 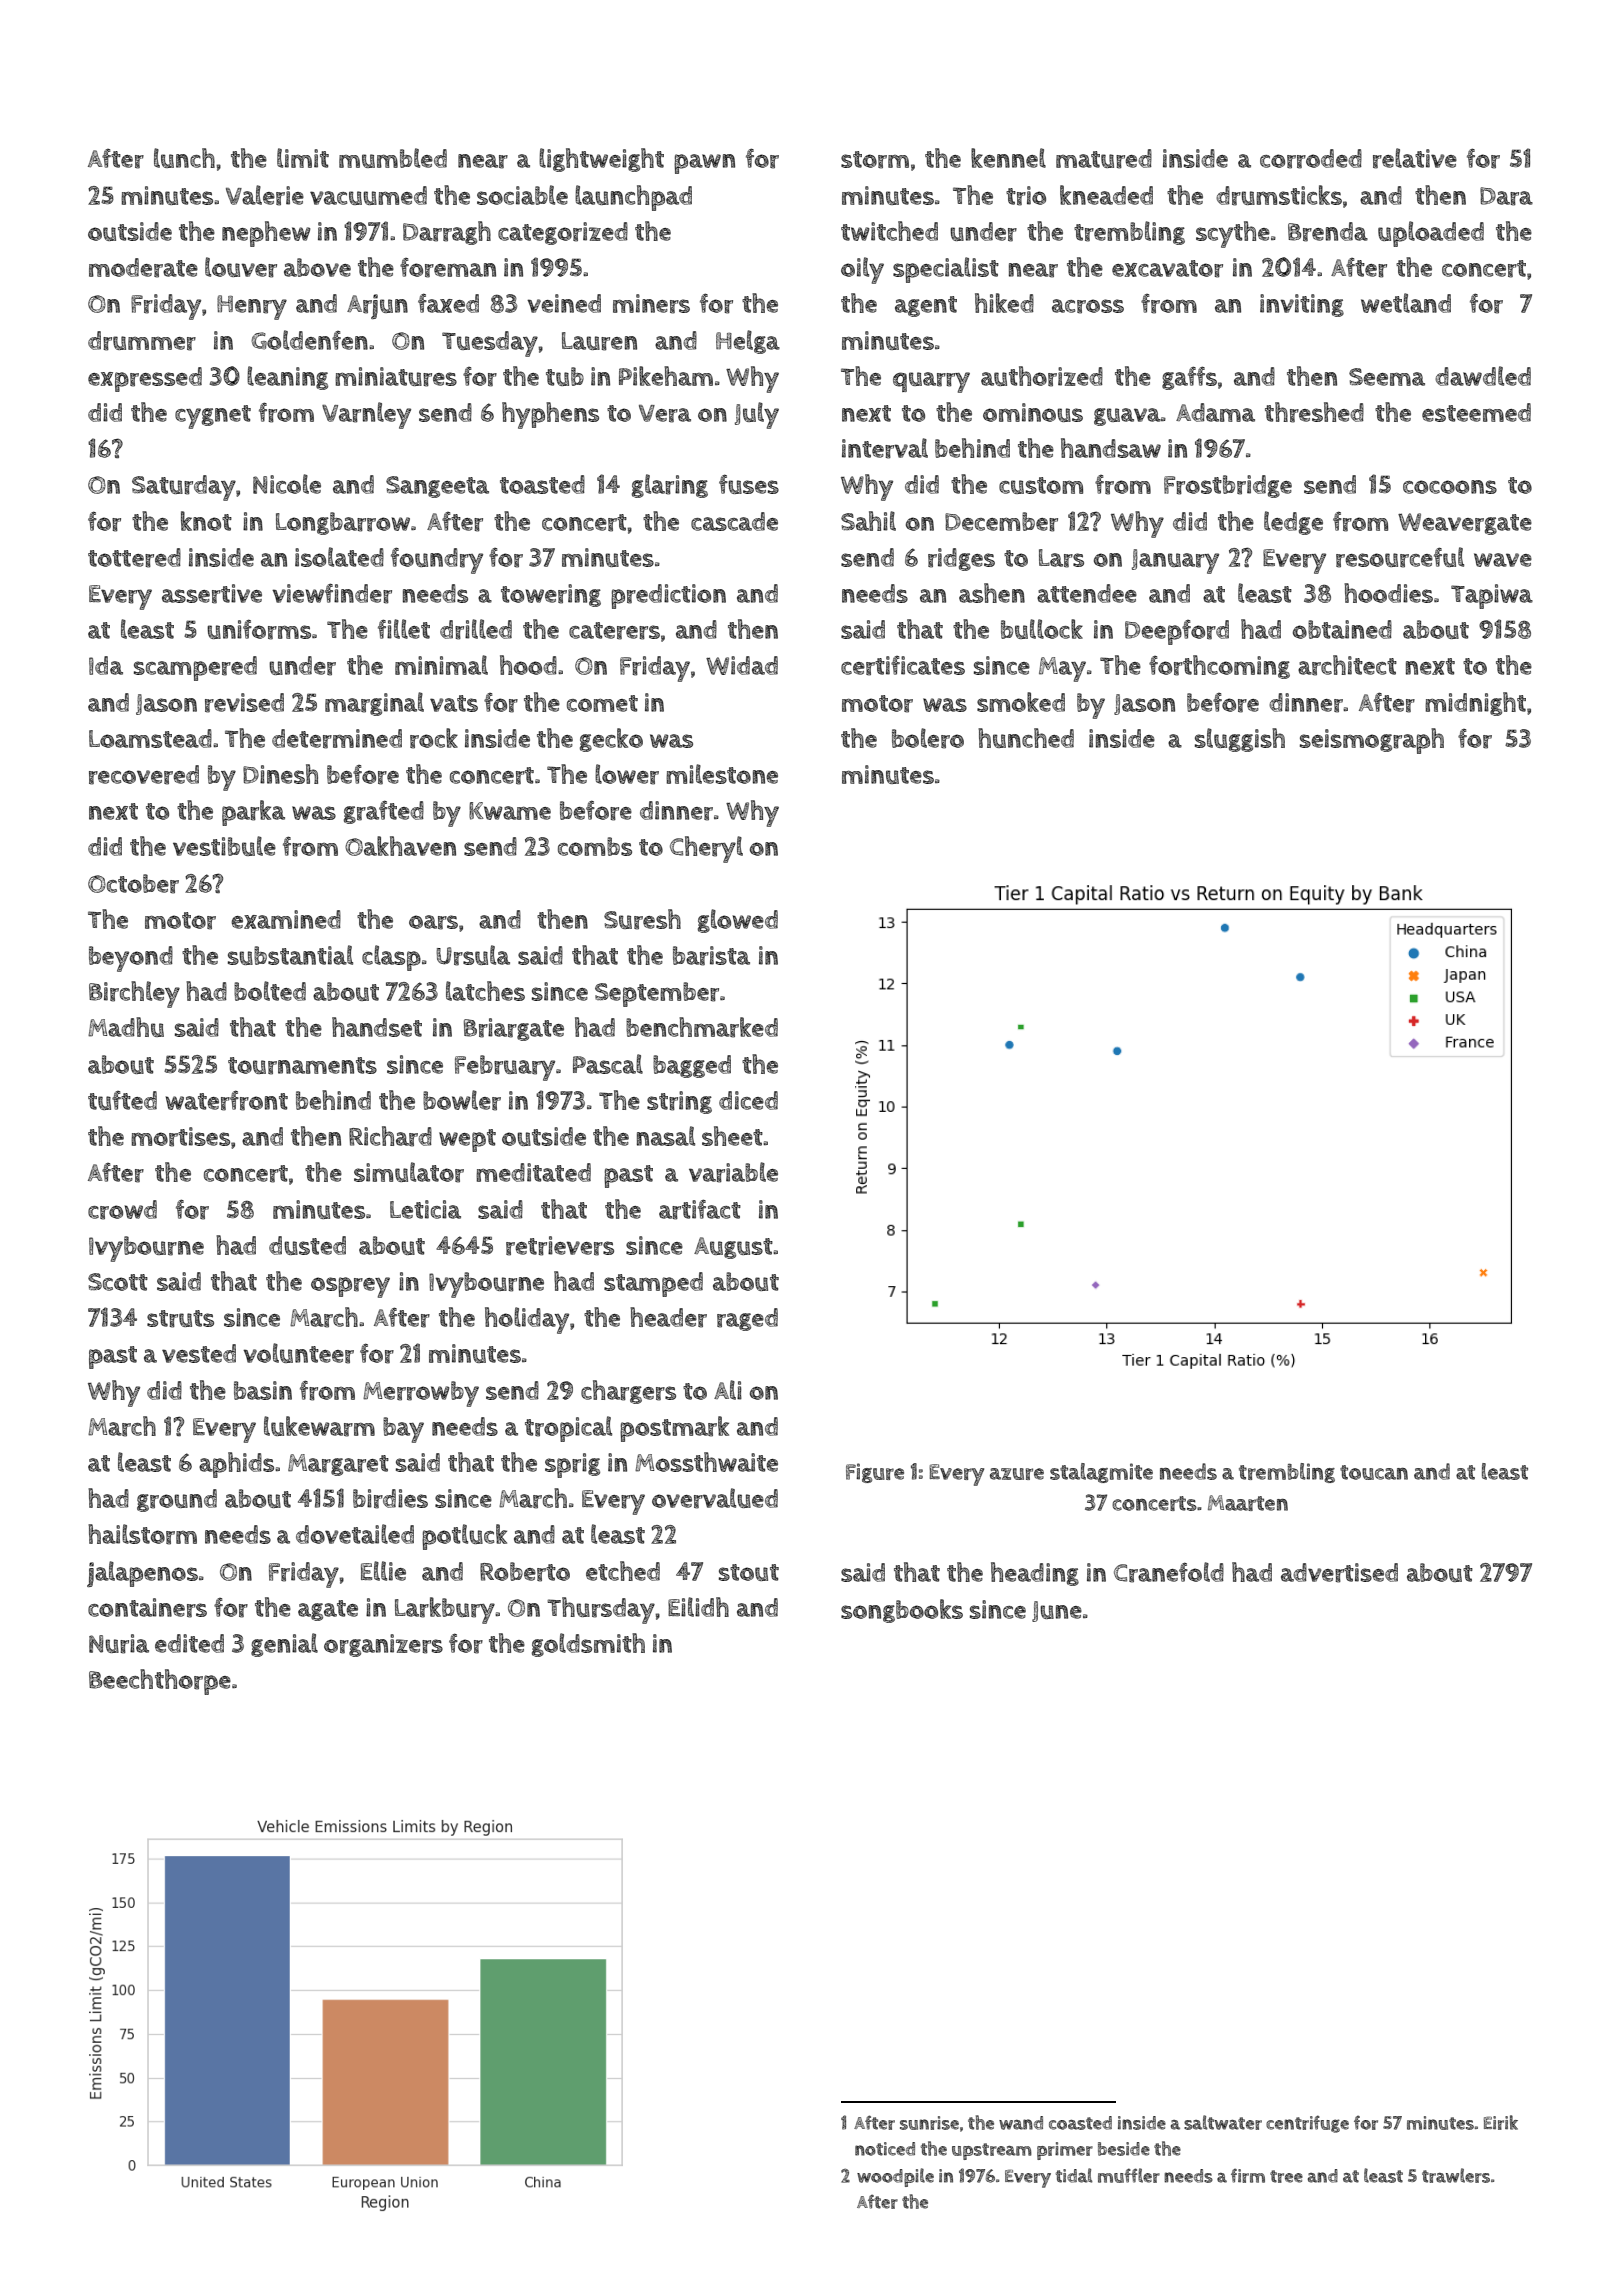 What do you see at coordinates (895, 2177) in the page?
I see `woodpile` at bounding box center [895, 2177].
